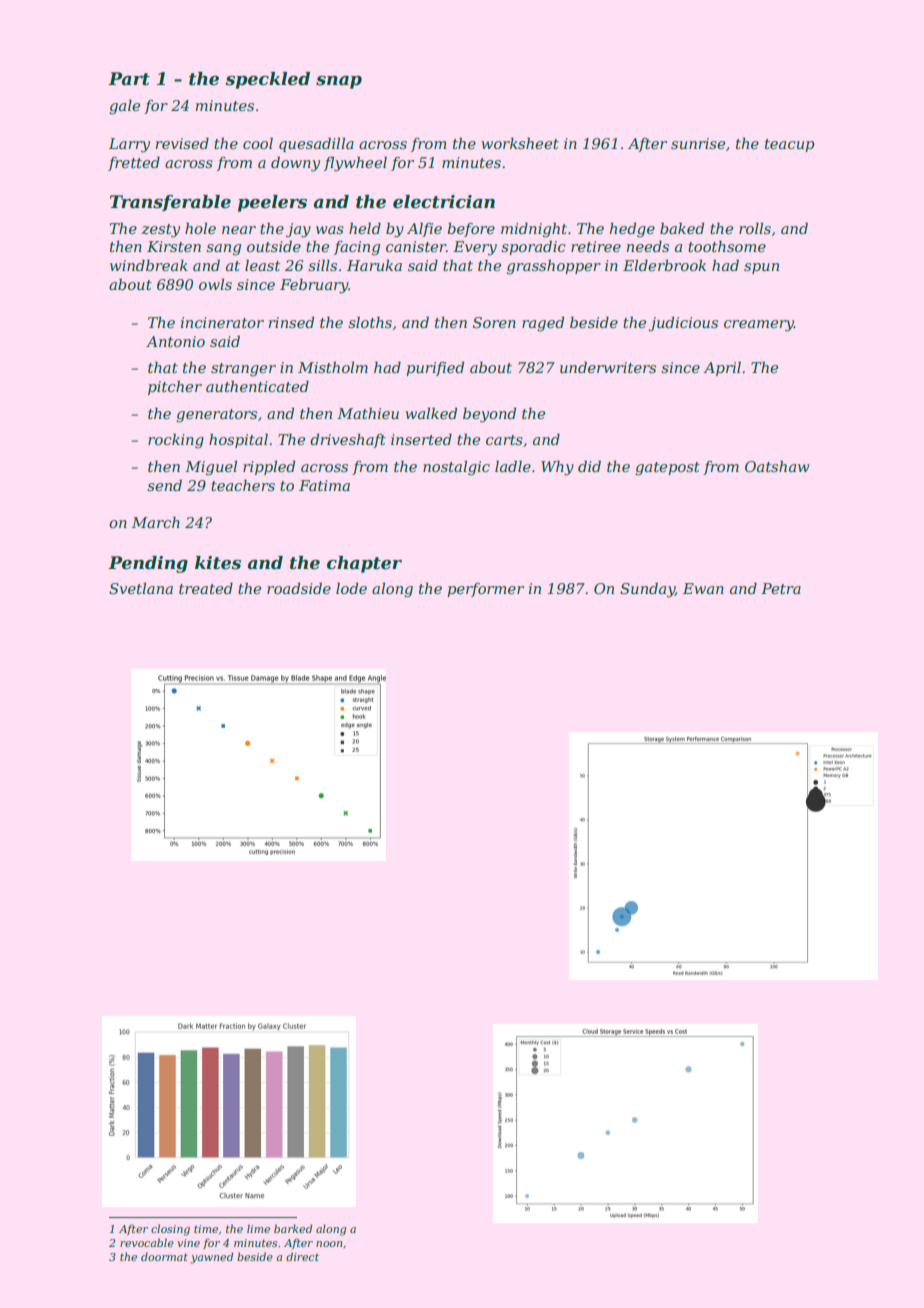  Describe the element at coordinates (293, 1228) in the document. I see `barked` at that location.
